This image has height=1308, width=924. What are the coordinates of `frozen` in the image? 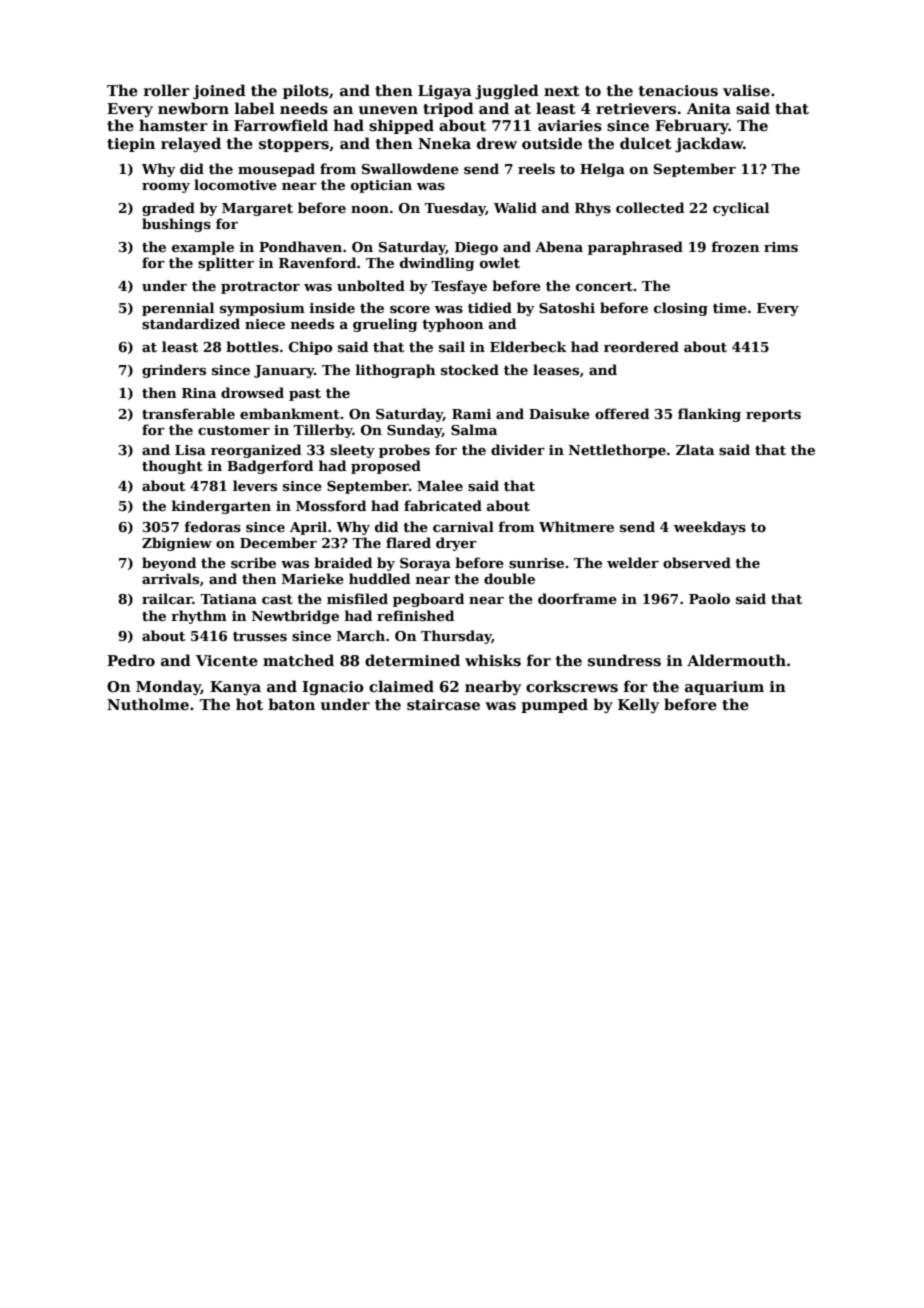 It's located at (735, 246).
